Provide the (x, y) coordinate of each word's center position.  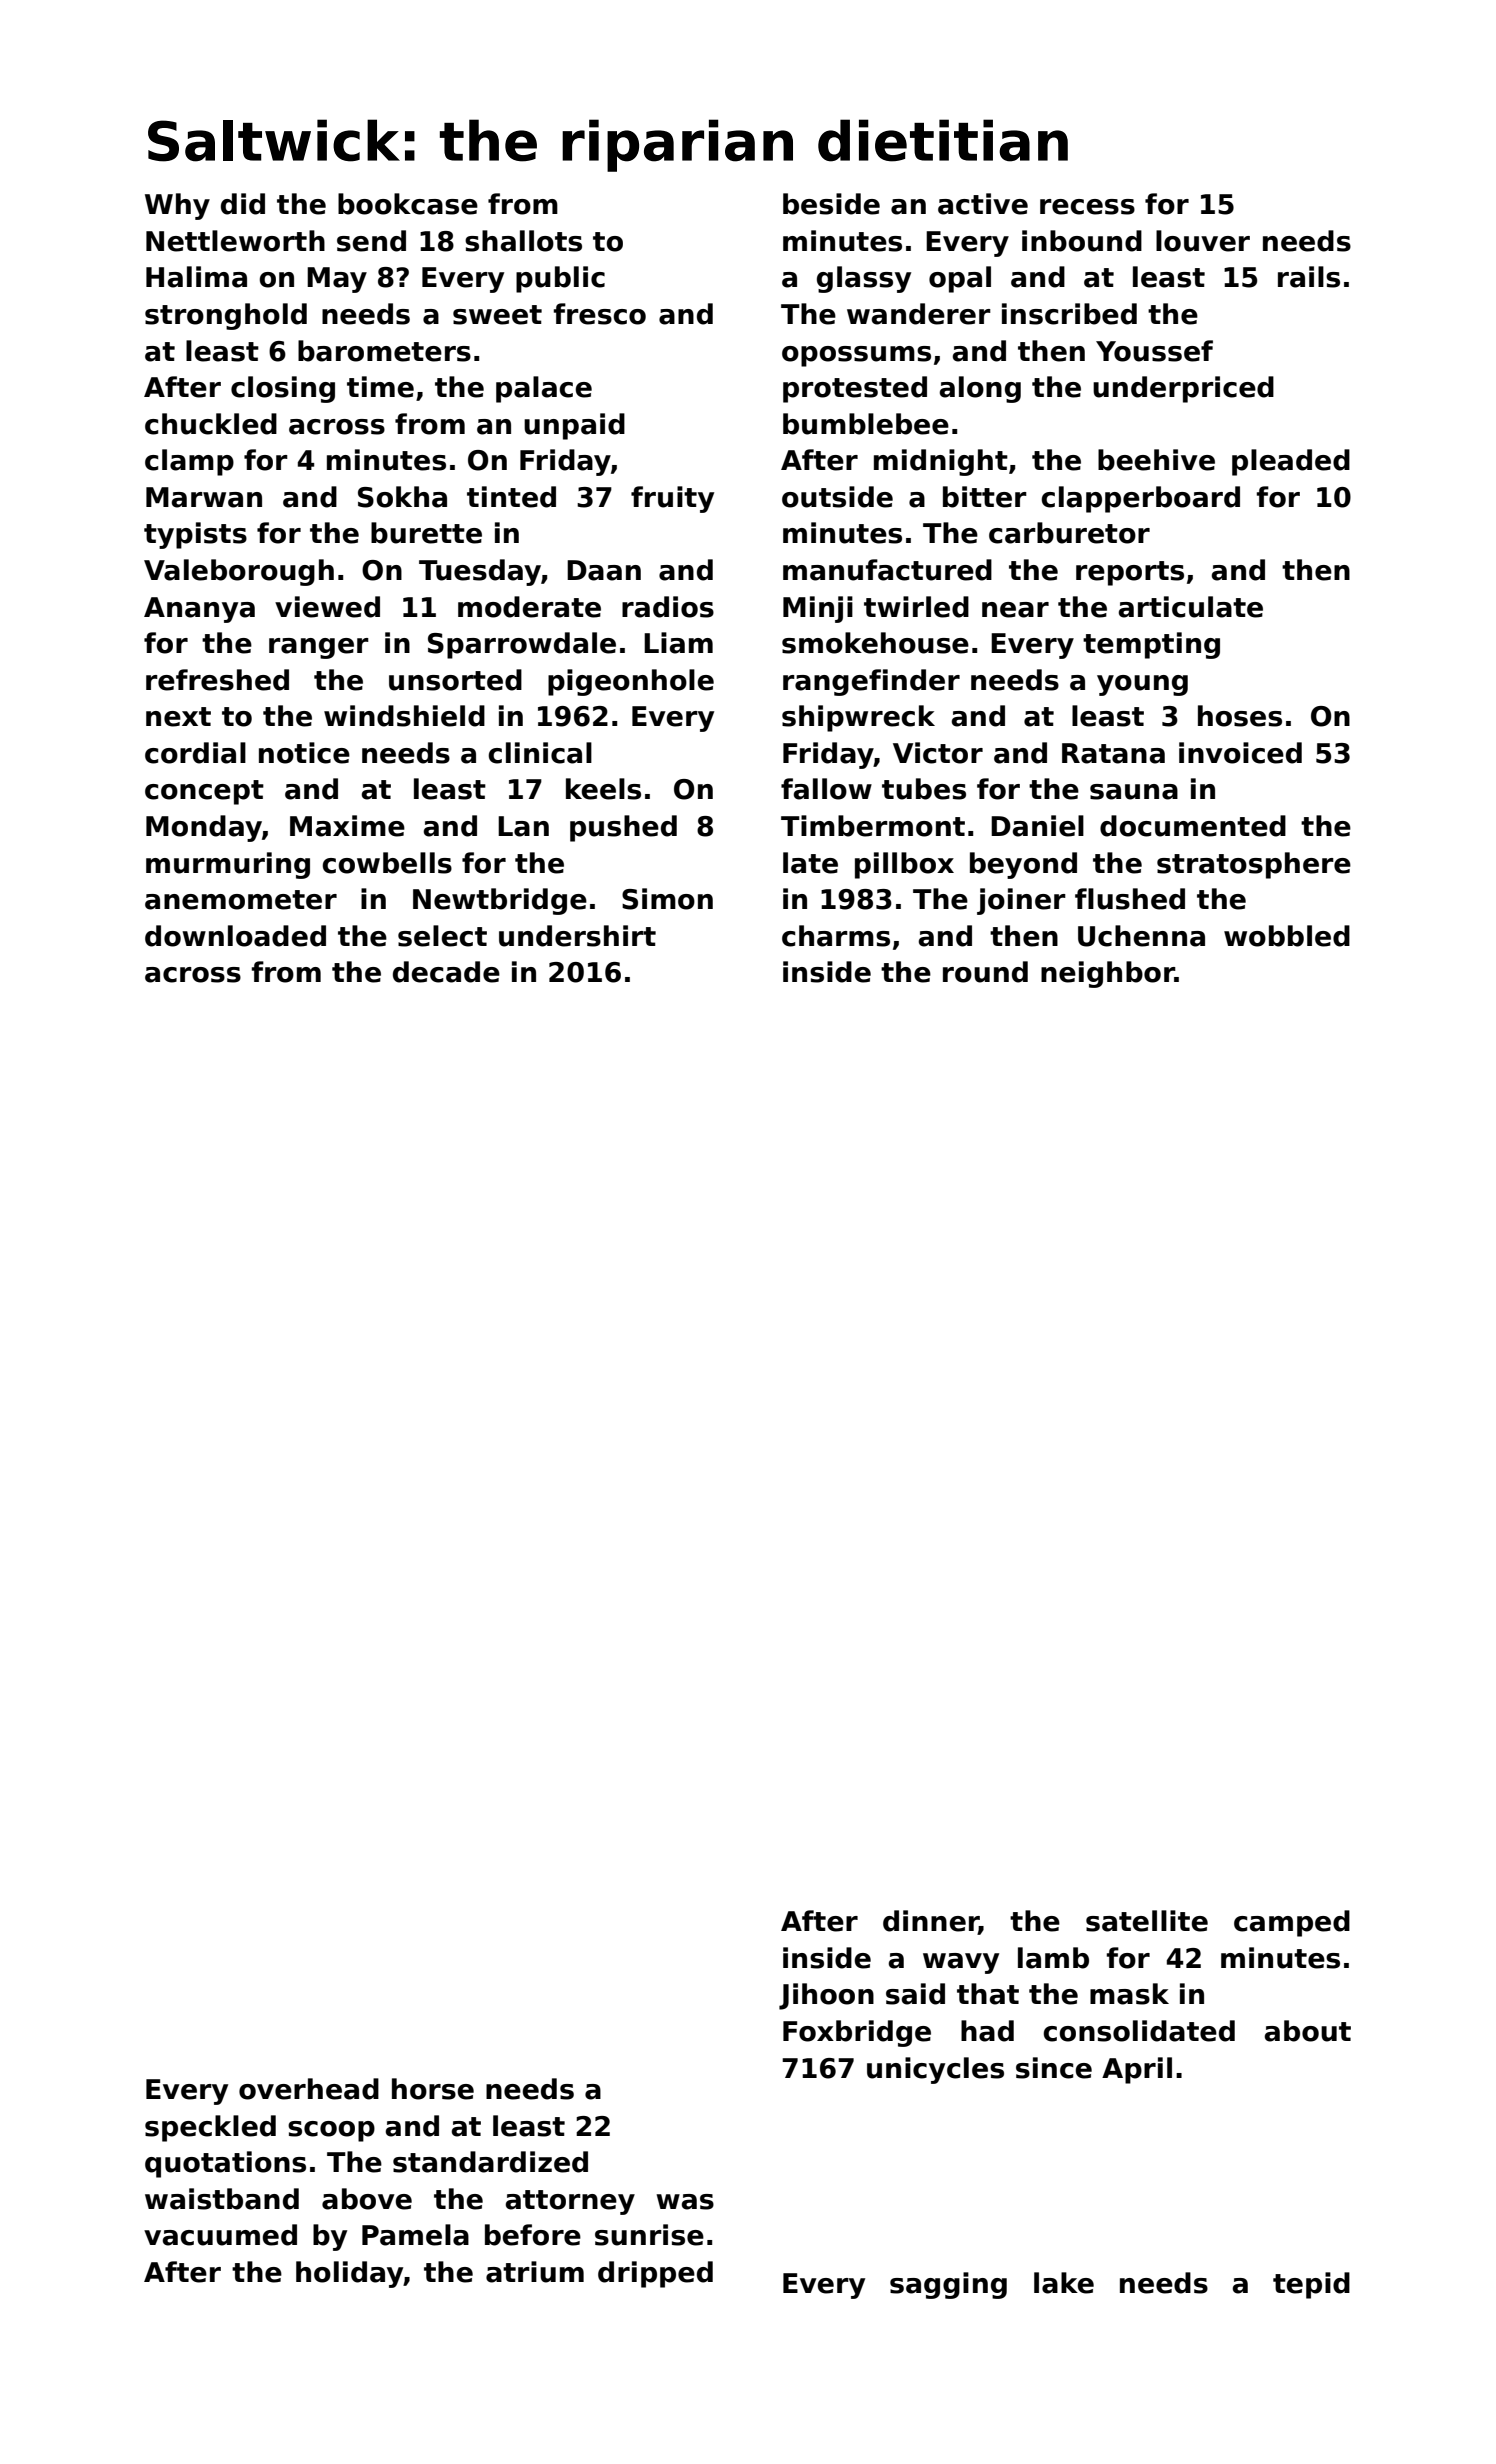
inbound (1082, 241)
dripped (655, 2274)
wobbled (1287, 936)
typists (195, 535)
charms (836, 936)
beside (831, 204)
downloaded (235, 936)
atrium (535, 2272)
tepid (1311, 2285)
